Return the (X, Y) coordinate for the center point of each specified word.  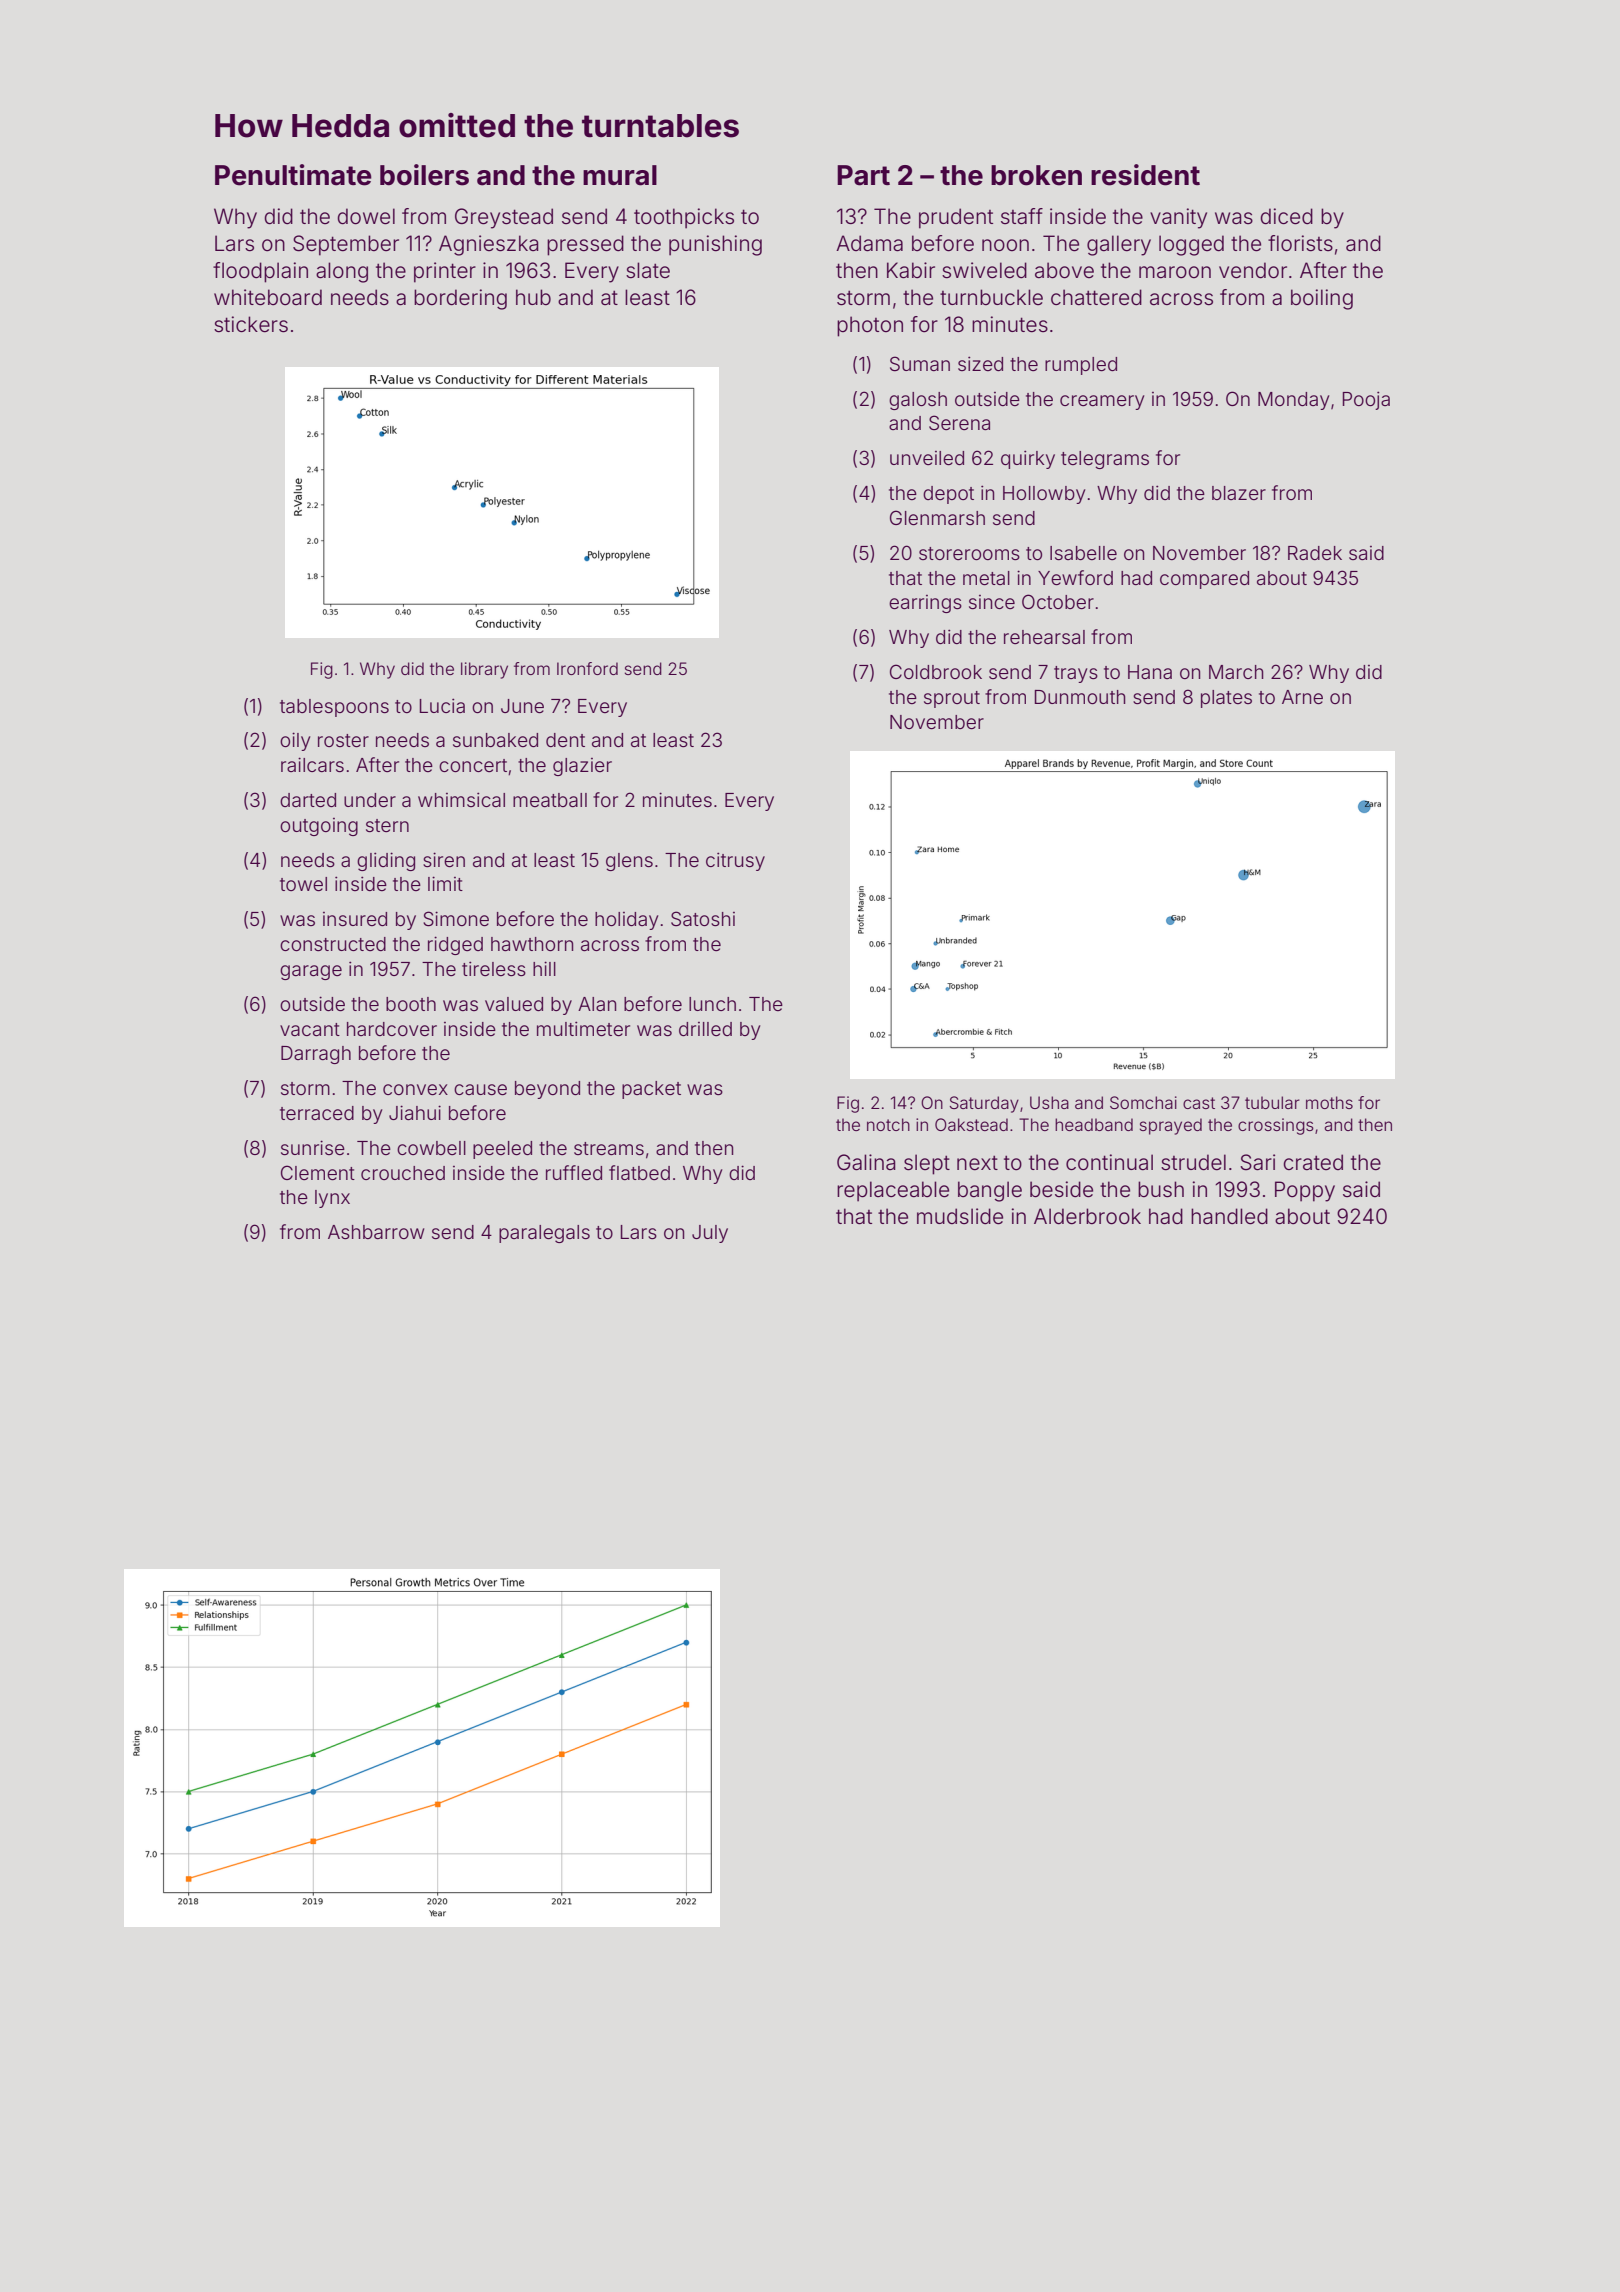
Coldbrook (936, 671)
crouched (403, 1173)
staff (1022, 216)
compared (1204, 580)
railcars (312, 764)
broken (1036, 175)
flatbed (639, 1172)
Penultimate (293, 175)
